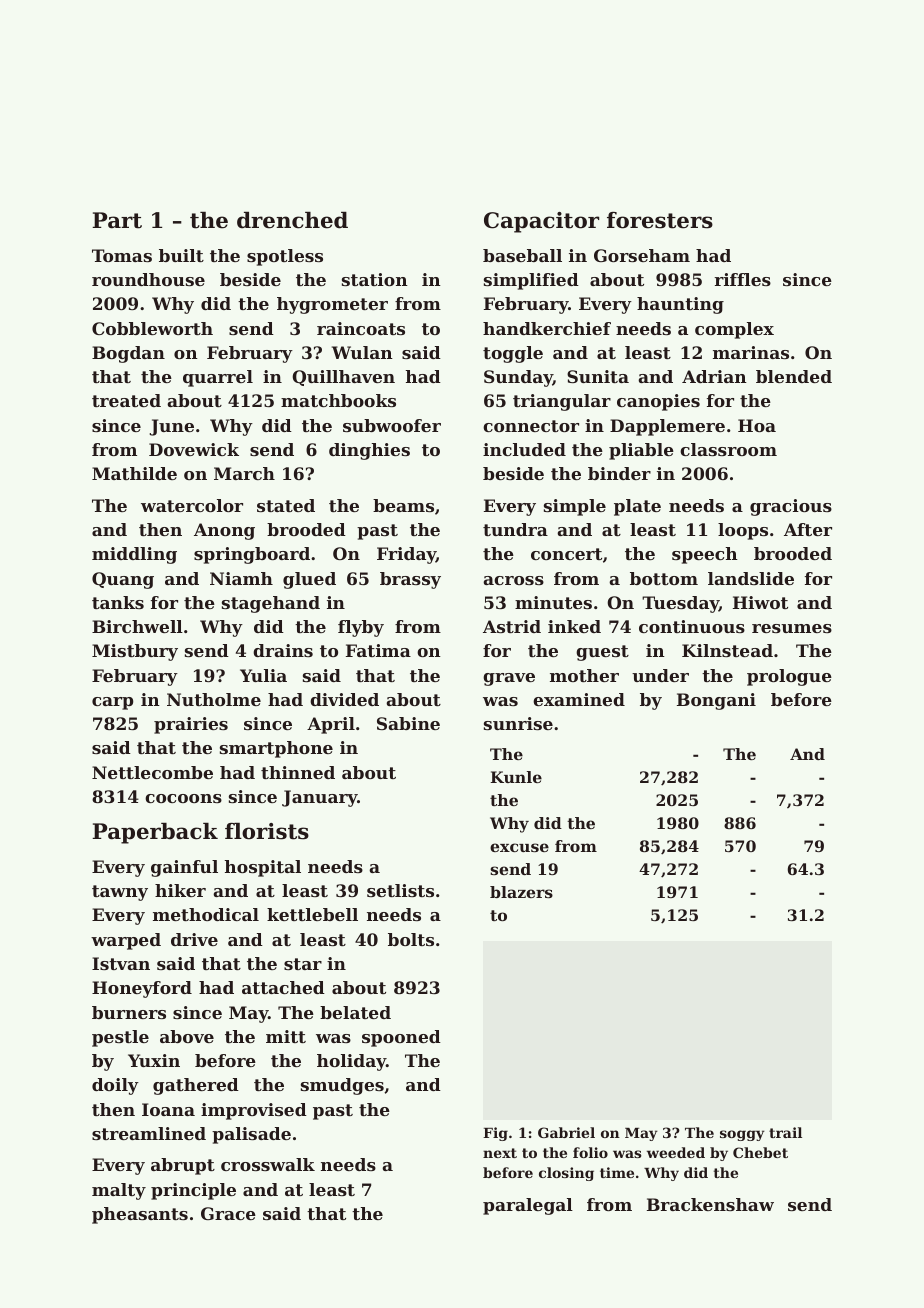 This screenshot has height=1308, width=924. I want to click on drenched, so click(292, 220).
